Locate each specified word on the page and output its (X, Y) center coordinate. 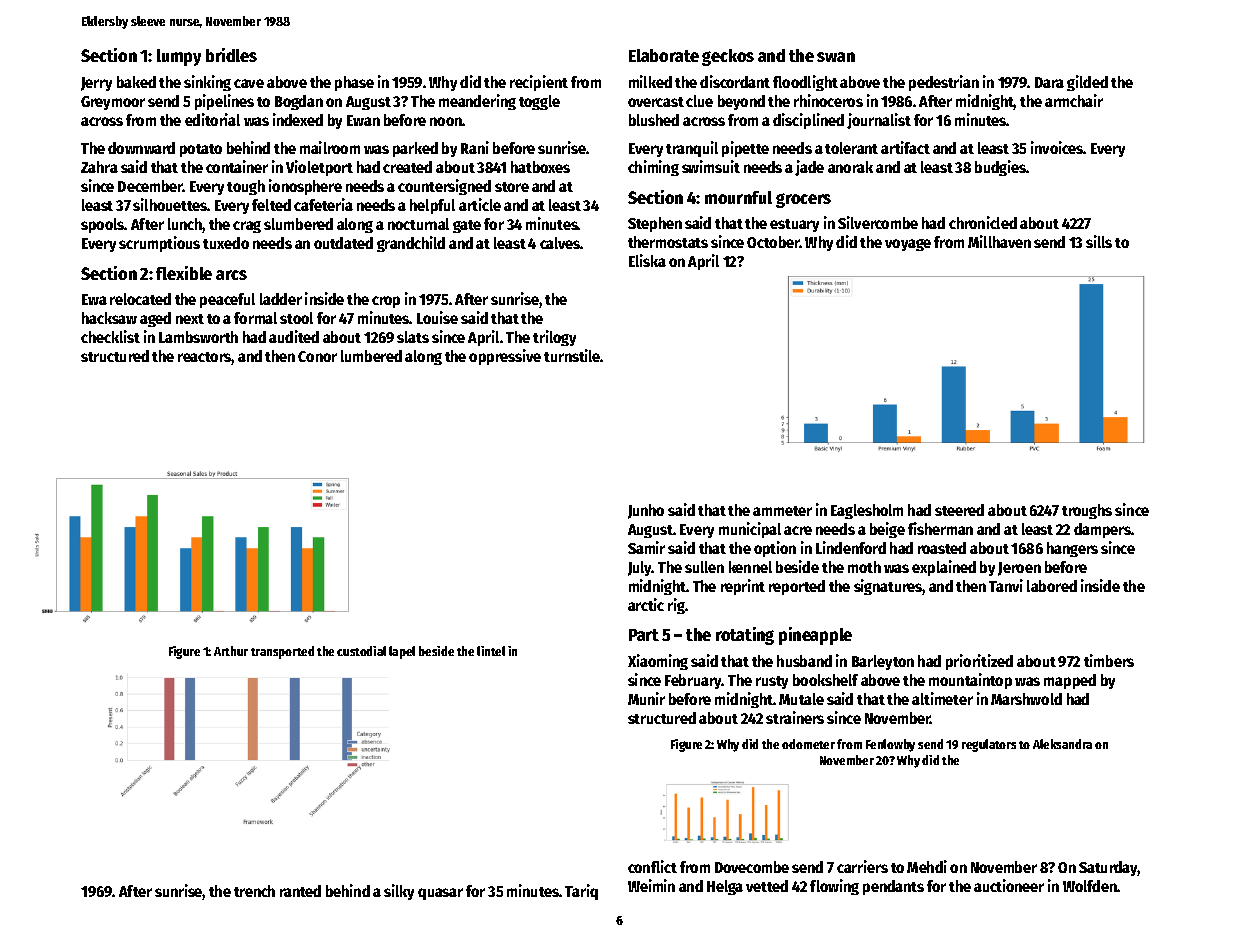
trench (254, 891)
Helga (725, 887)
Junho (646, 511)
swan (836, 57)
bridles (231, 55)
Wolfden (1090, 886)
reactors (205, 358)
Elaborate (664, 55)
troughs (1087, 511)
